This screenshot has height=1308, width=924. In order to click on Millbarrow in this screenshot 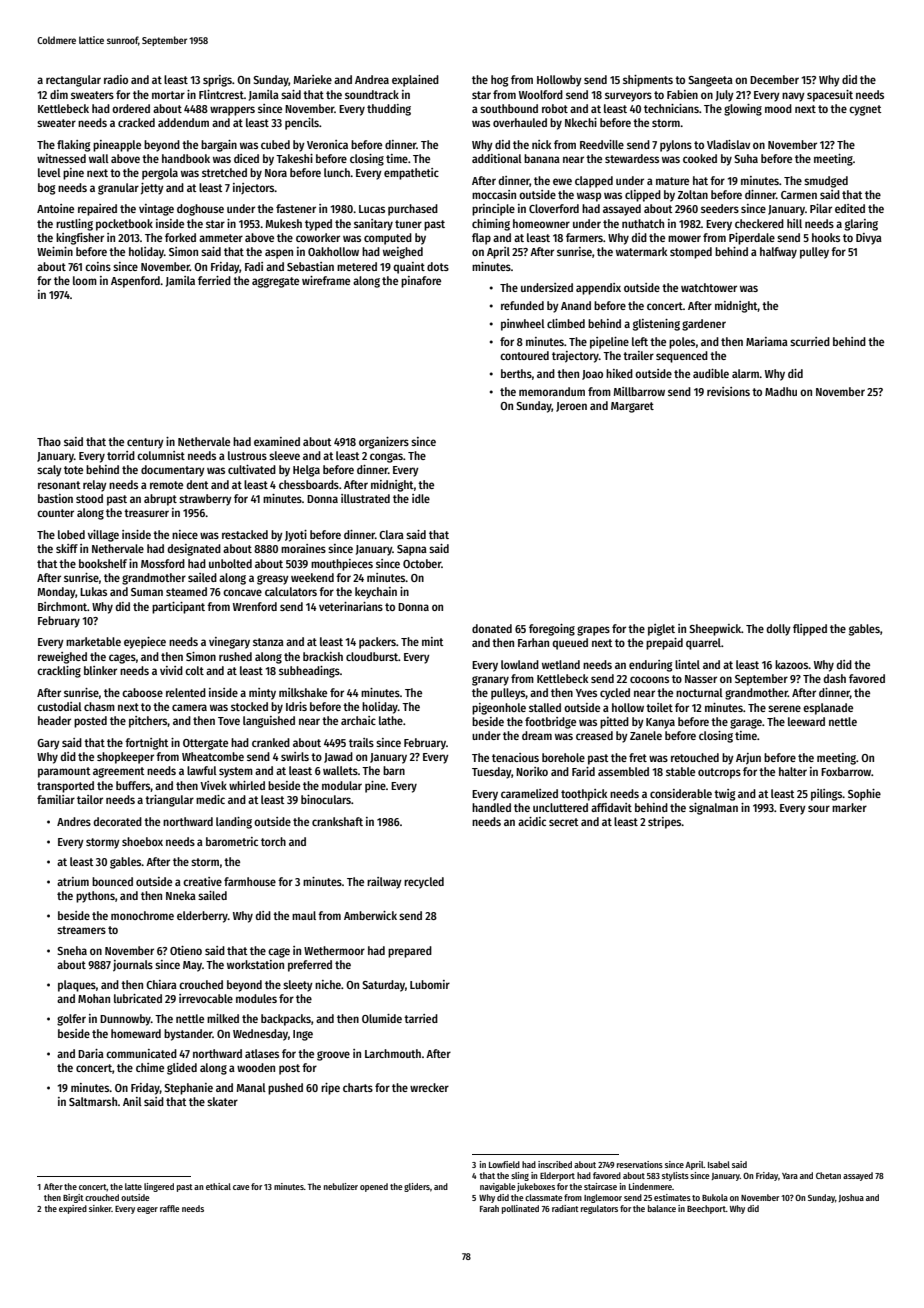, I will do `click(639, 391)`.
